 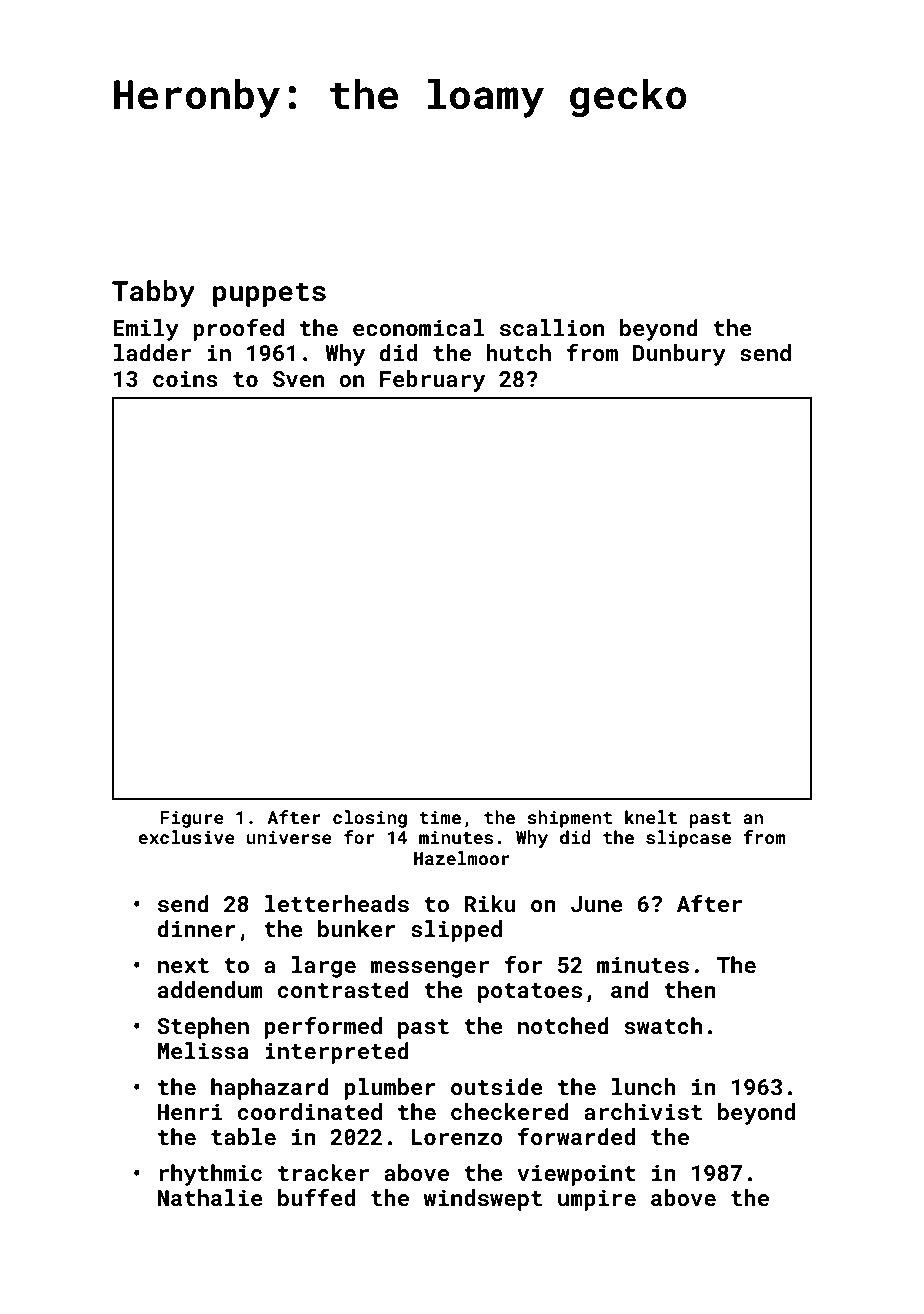 I want to click on scallion, so click(x=552, y=327).
